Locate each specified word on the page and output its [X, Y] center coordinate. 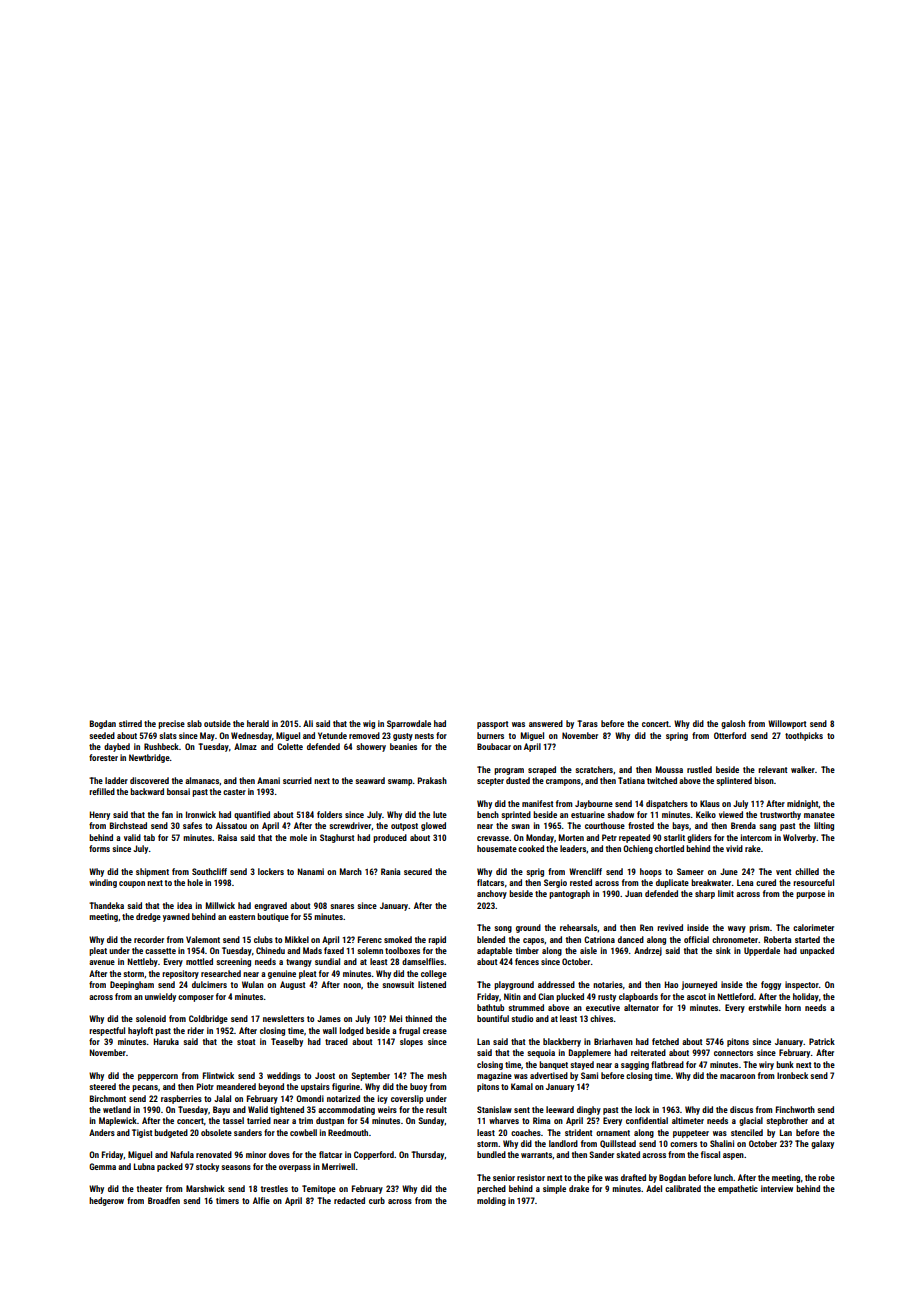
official [696, 939]
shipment [152, 872]
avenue [102, 962]
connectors [733, 1053]
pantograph [569, 894]
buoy [418, 1087]
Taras [587, 723]
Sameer [690, 871]
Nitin [512, 996]
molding [491, 1201]
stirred [130, 723]
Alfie [261, 1200]
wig [369, 724]
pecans [145, 1088]
